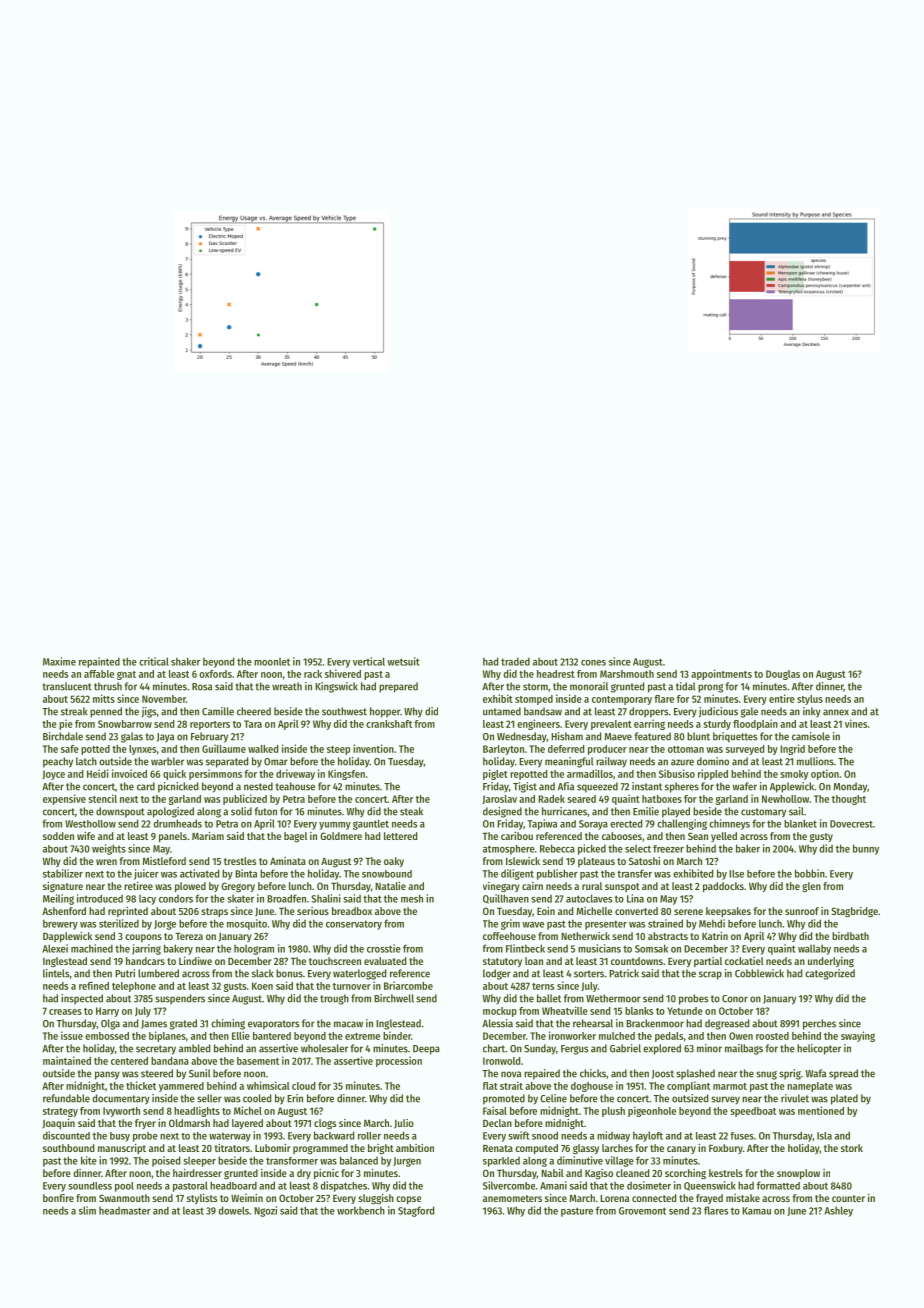 Image resolution: width=924 pixels, height=1308 pixels. Describe the element at coordinates (503, 750) in the page. I see `Barleyton` at that location.
